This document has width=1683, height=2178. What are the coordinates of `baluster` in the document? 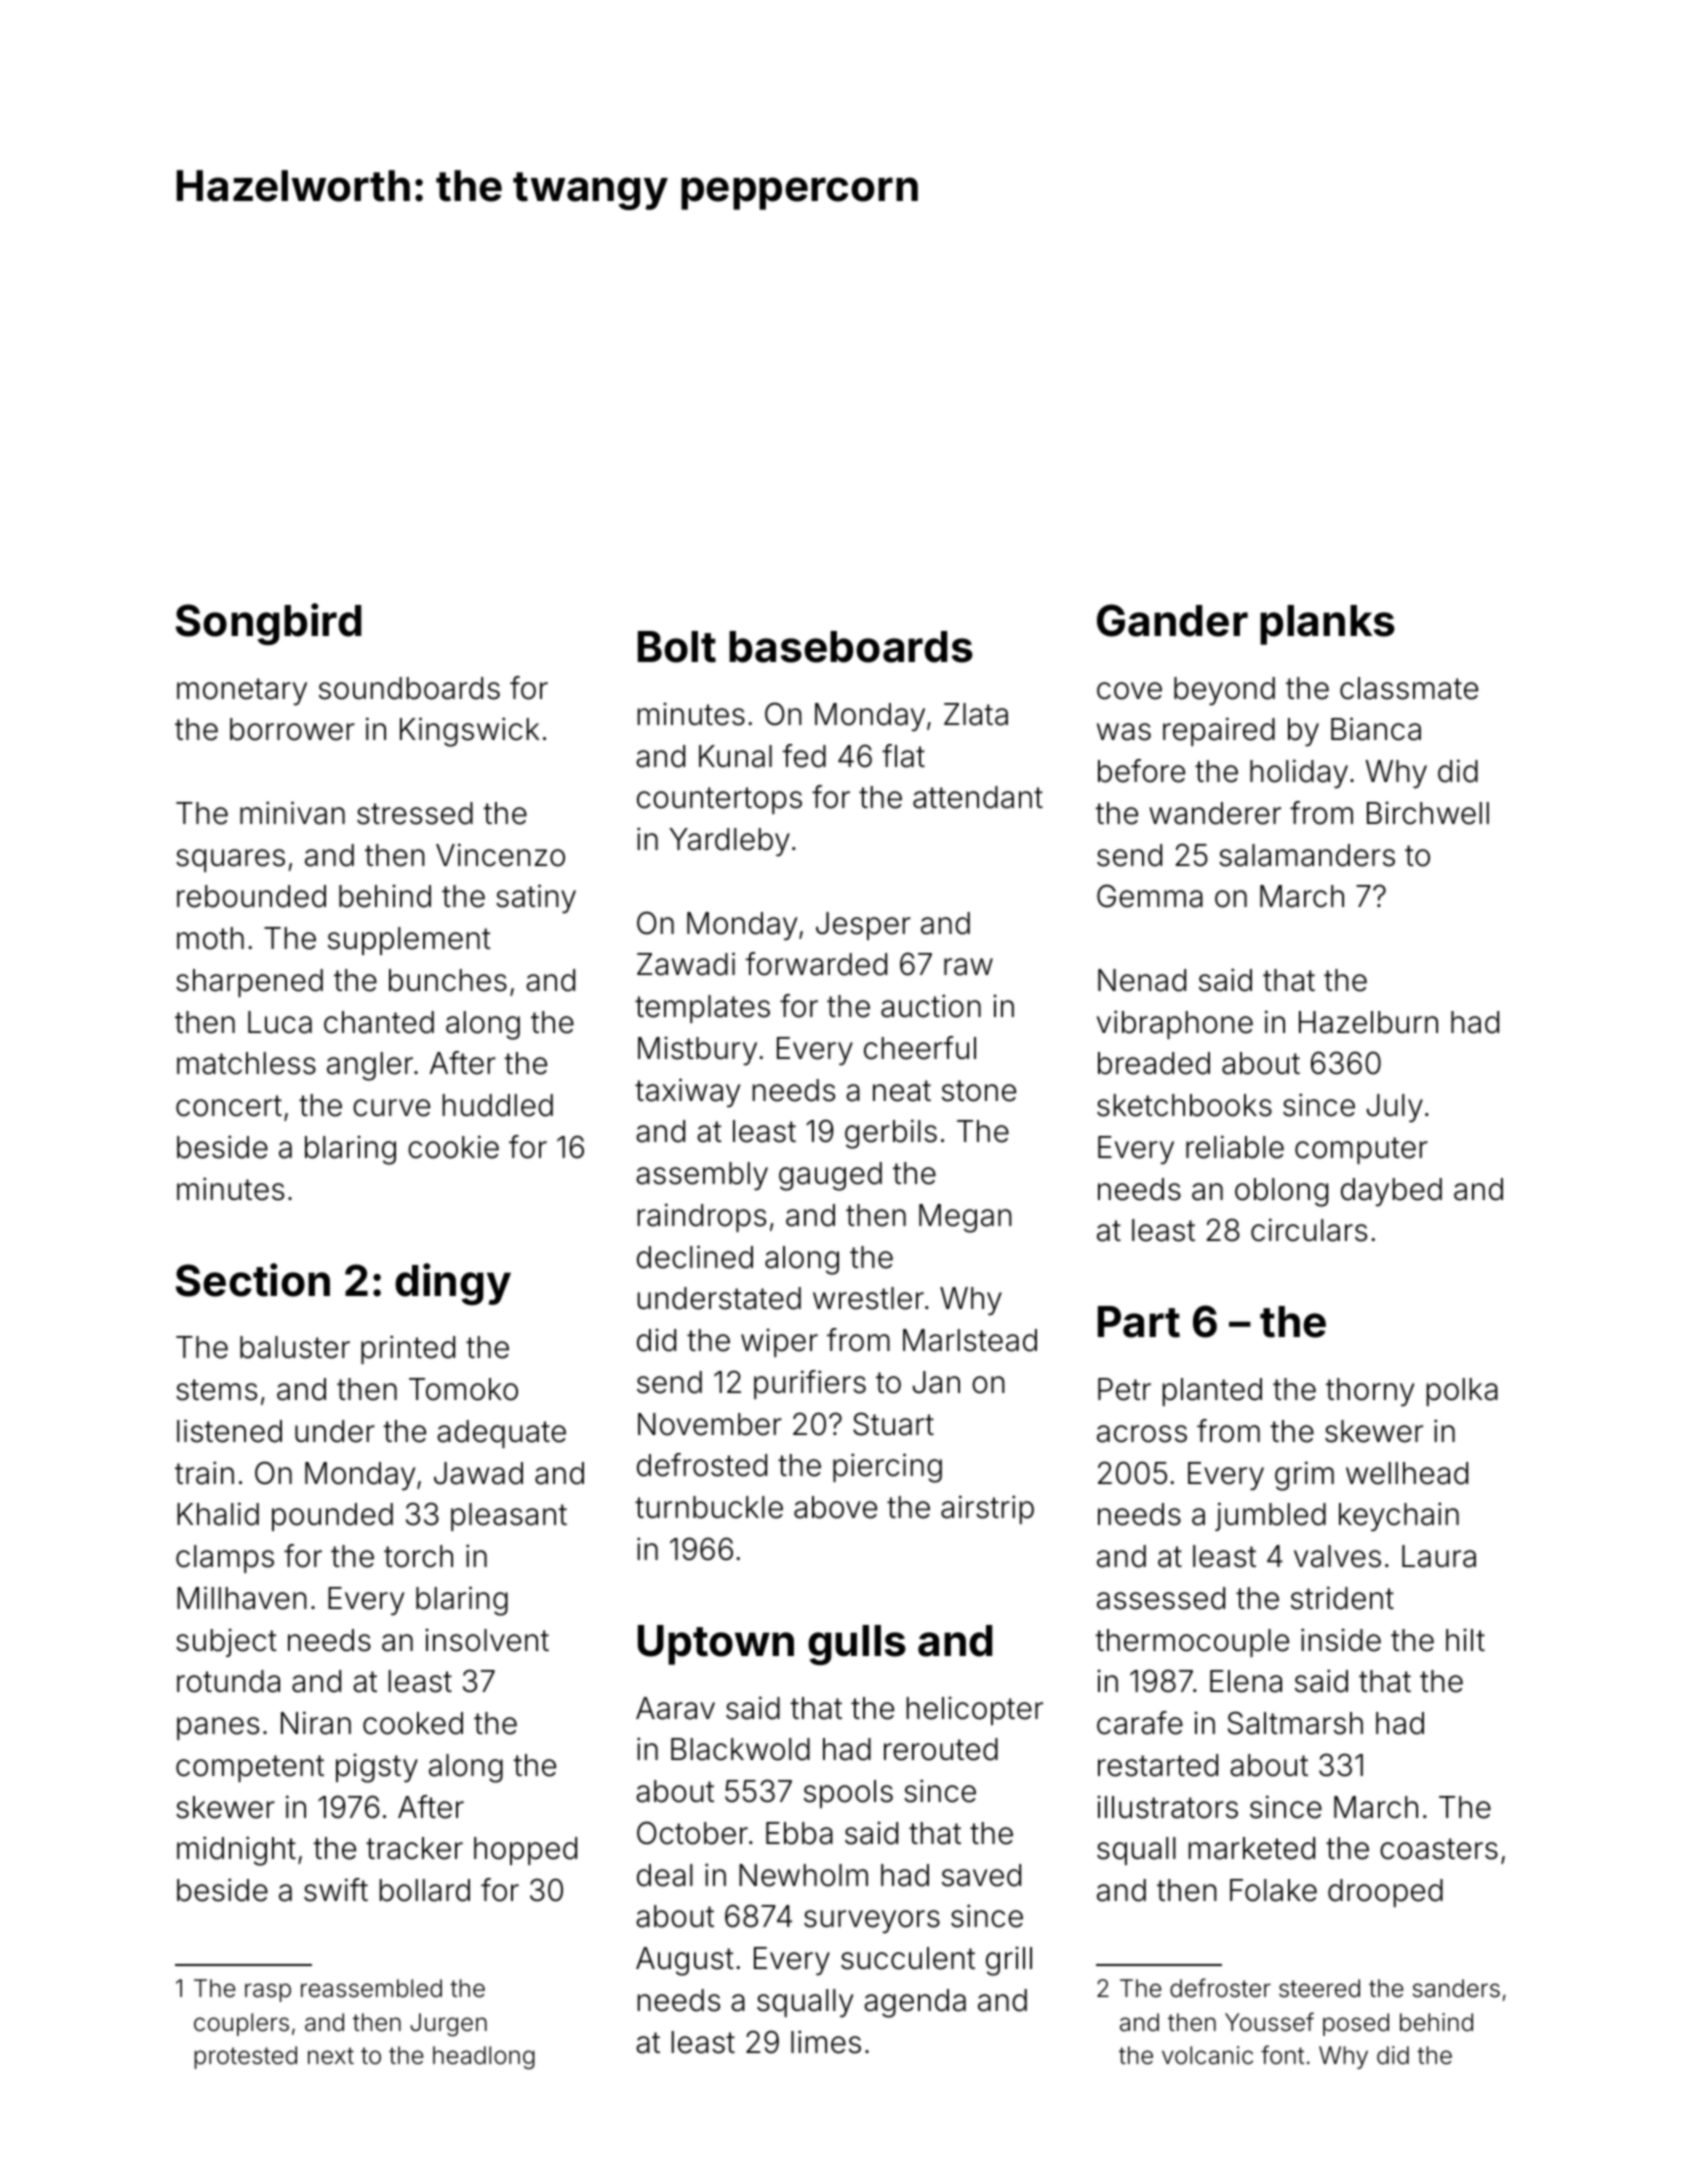 It's located at (295, 1347).
